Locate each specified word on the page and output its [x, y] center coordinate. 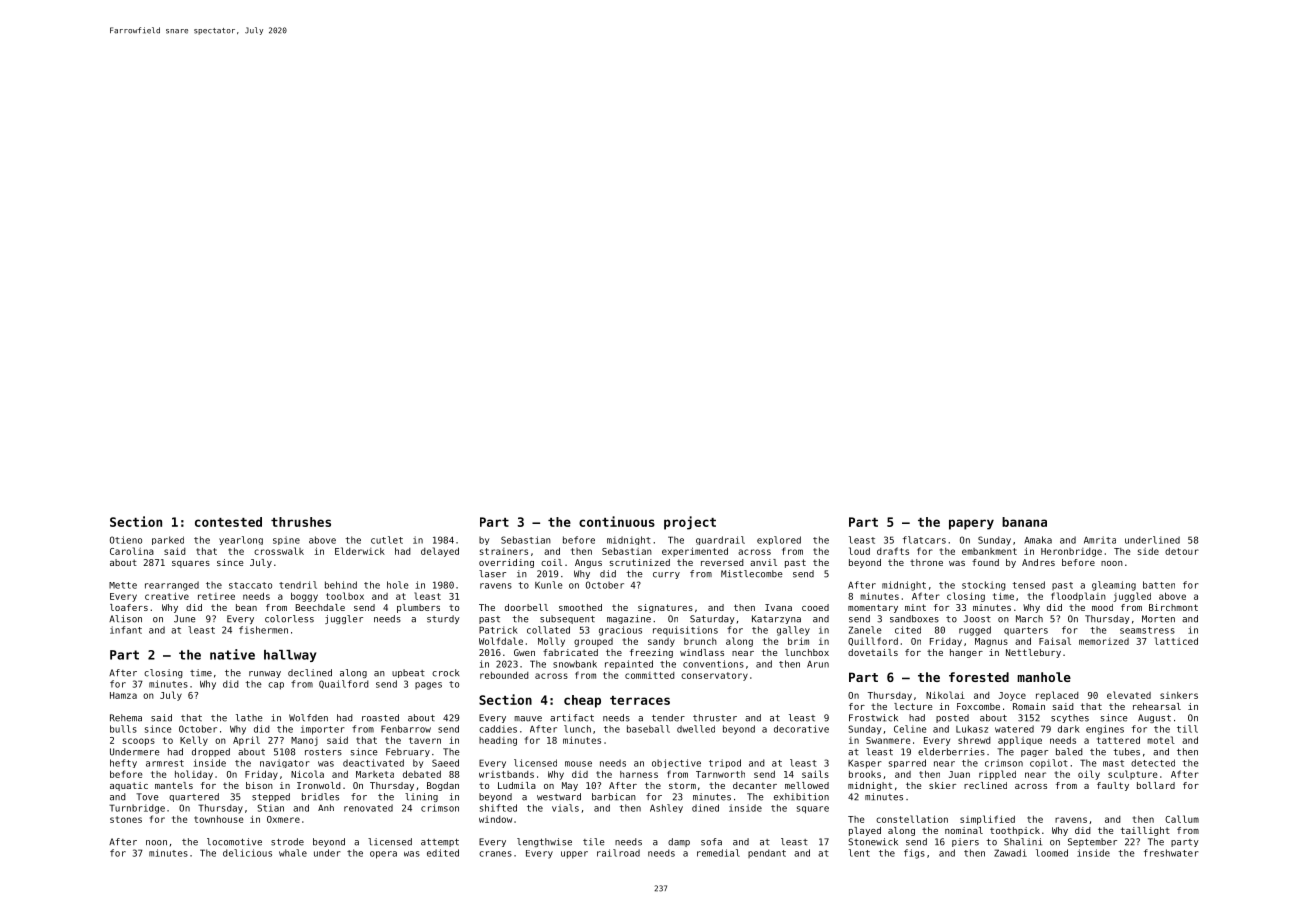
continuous [617, 521]
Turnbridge [137, 809]
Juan [959, 774]
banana [1024, 522]
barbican [614, 797]
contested [228, 522]
